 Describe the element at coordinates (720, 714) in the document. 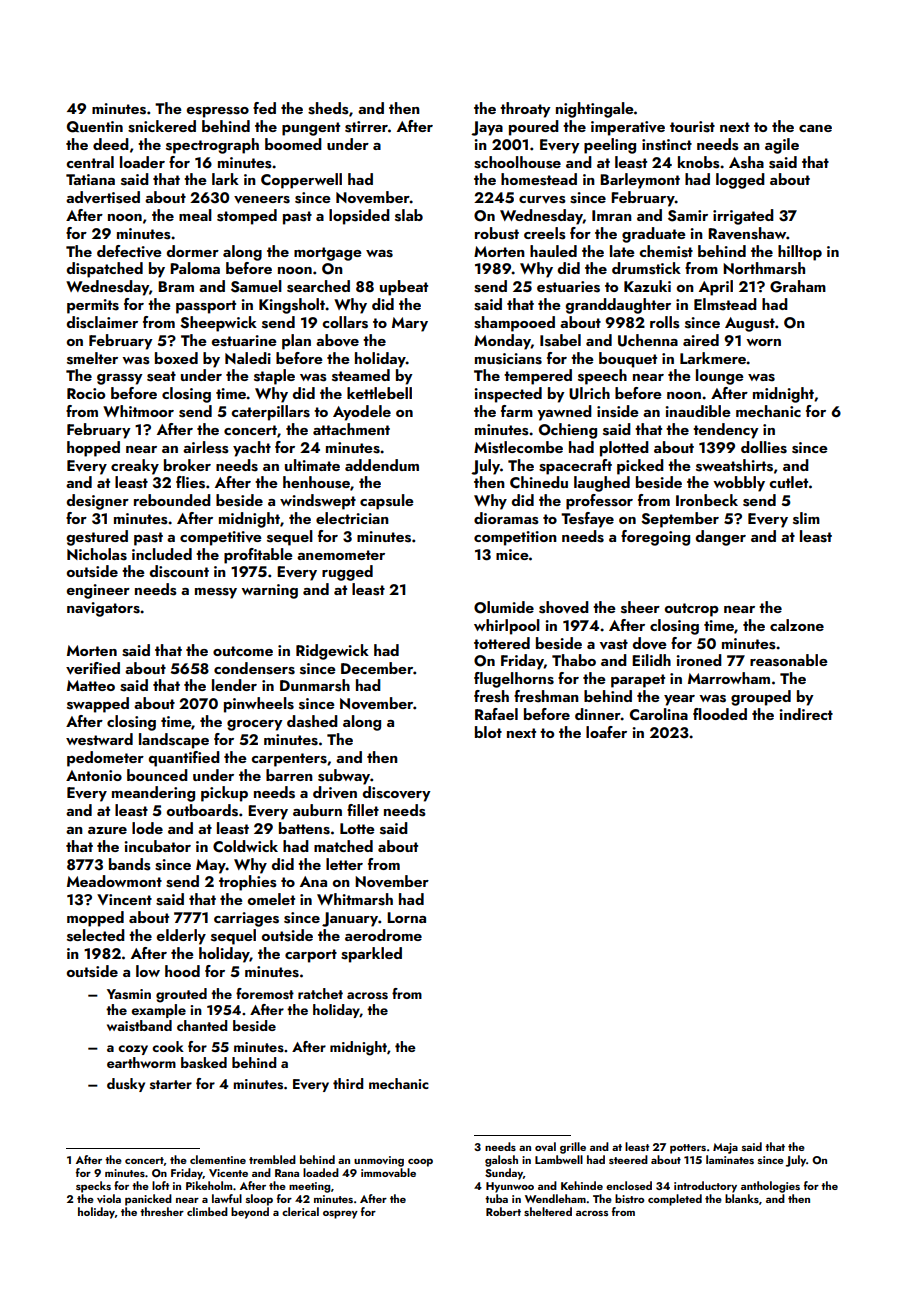

I see `flooded` at that location.
